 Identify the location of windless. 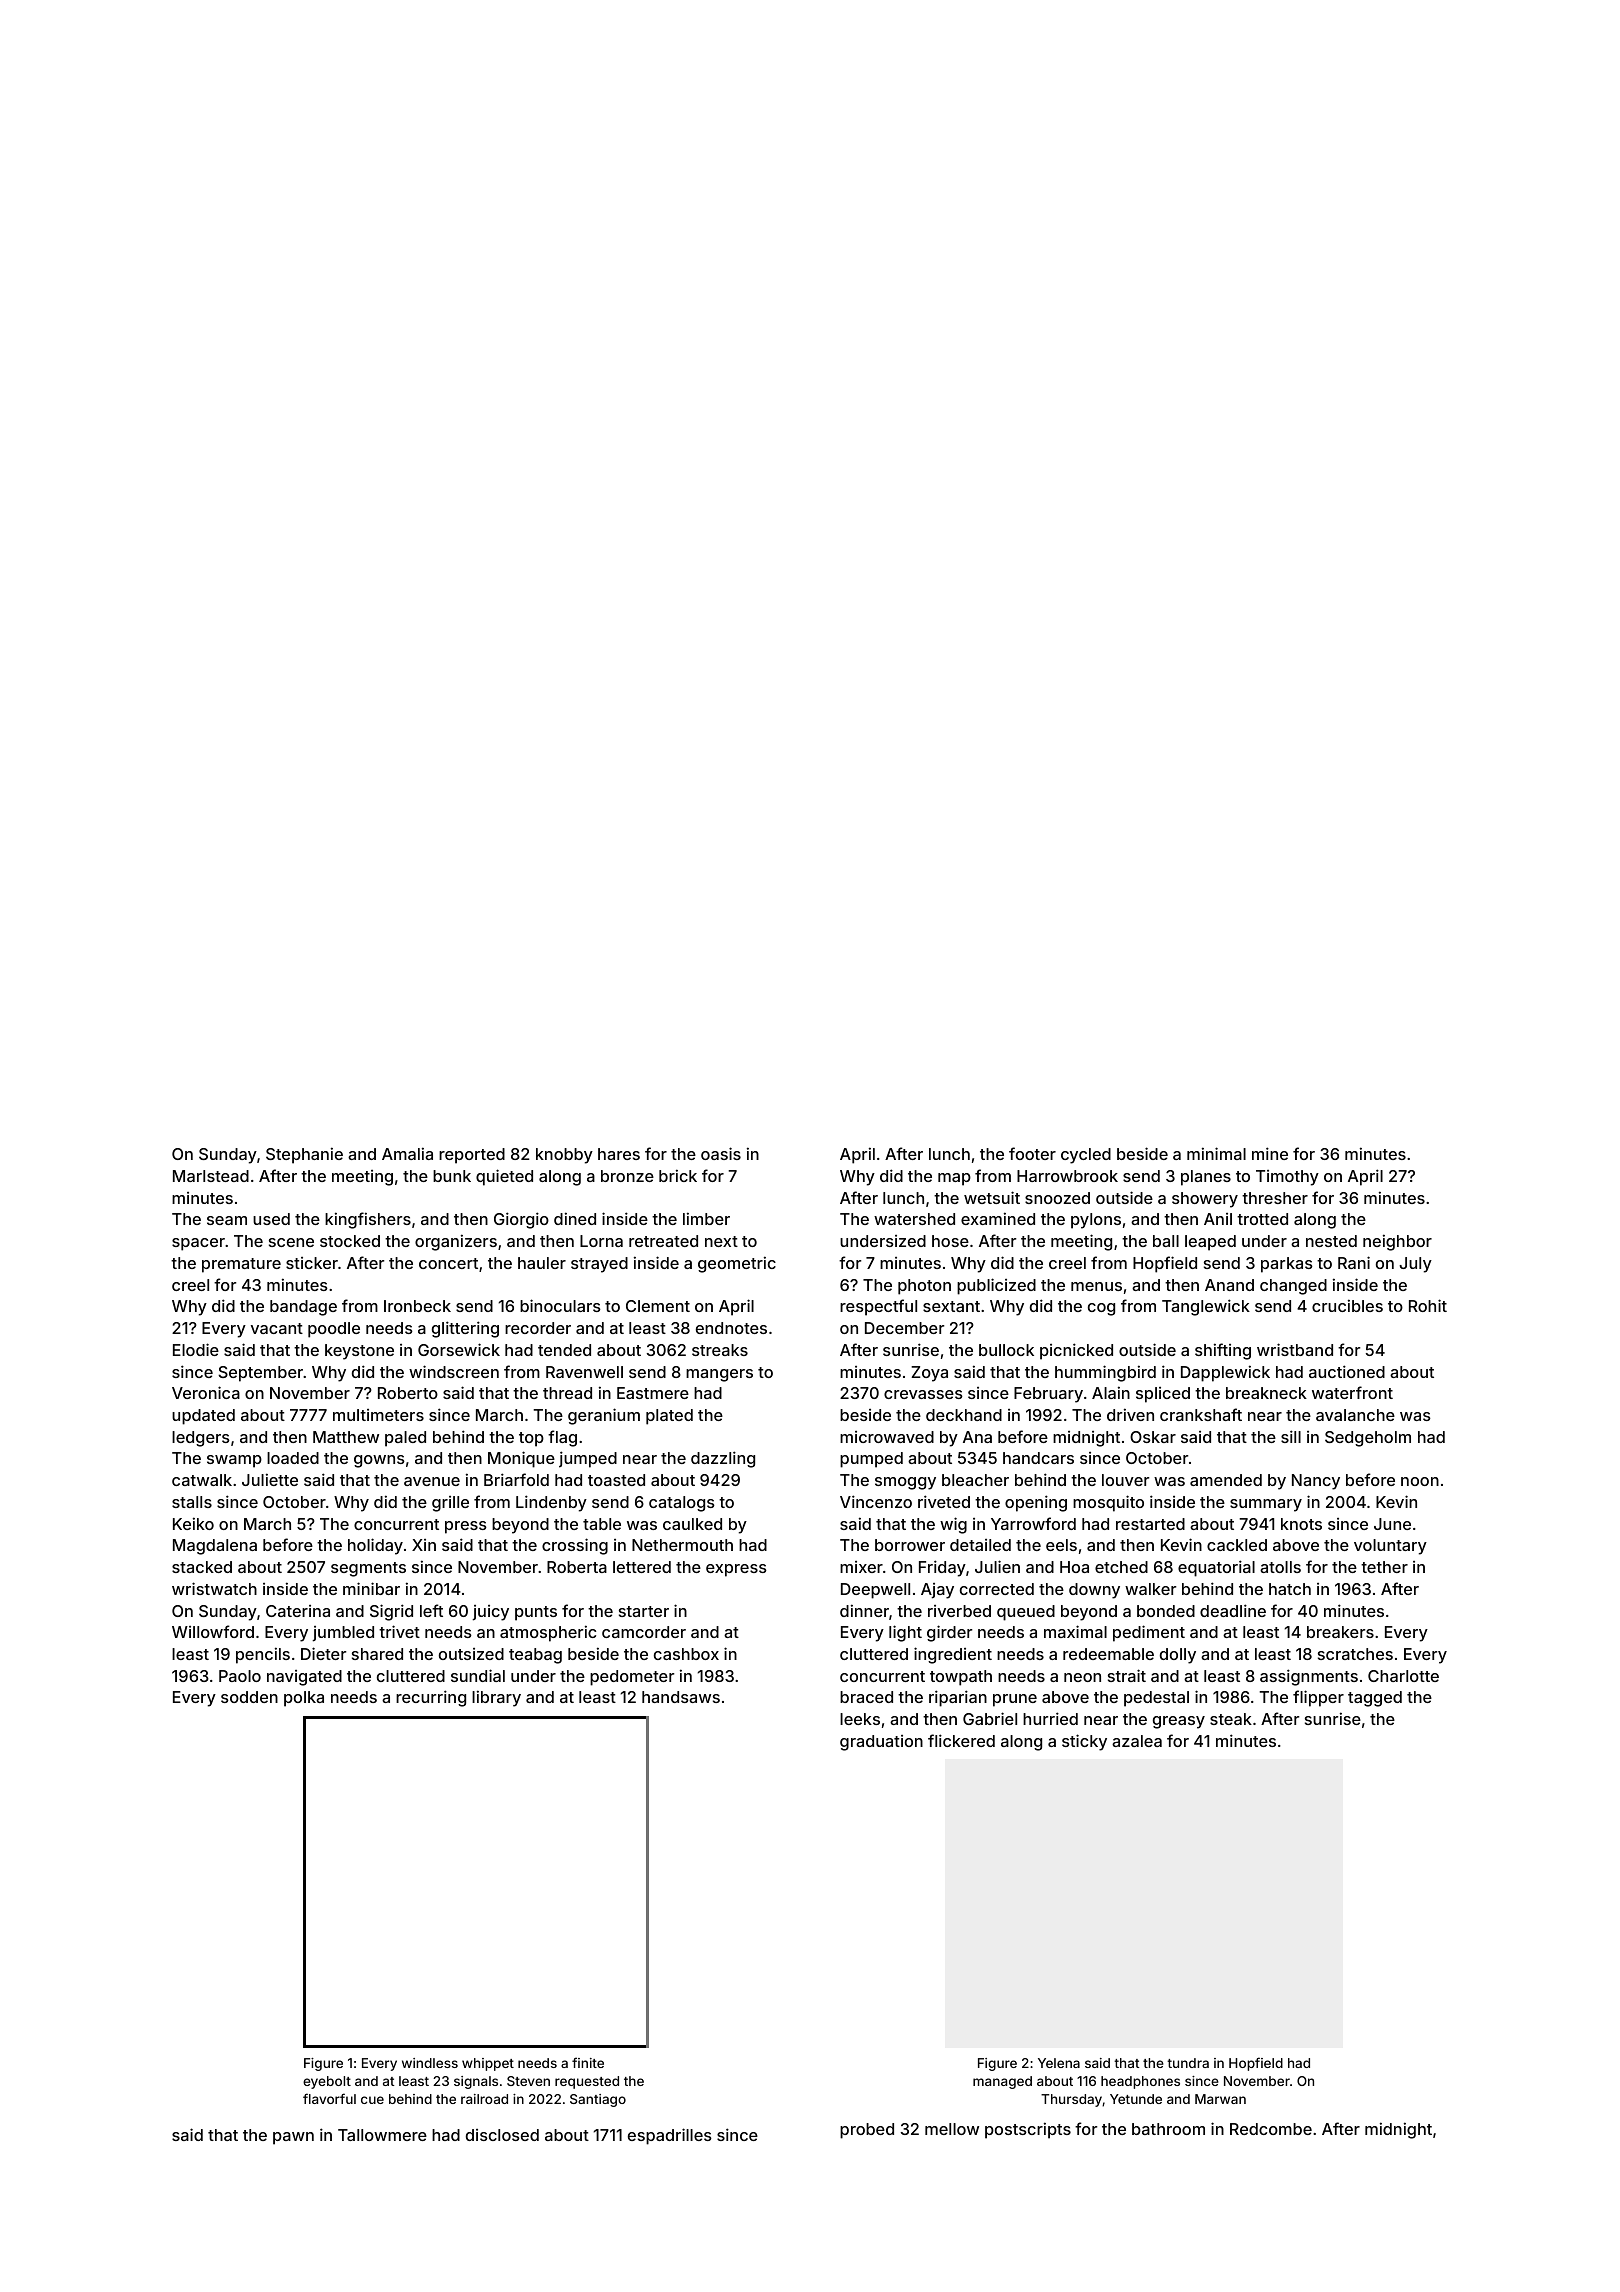
(430, 2063).
